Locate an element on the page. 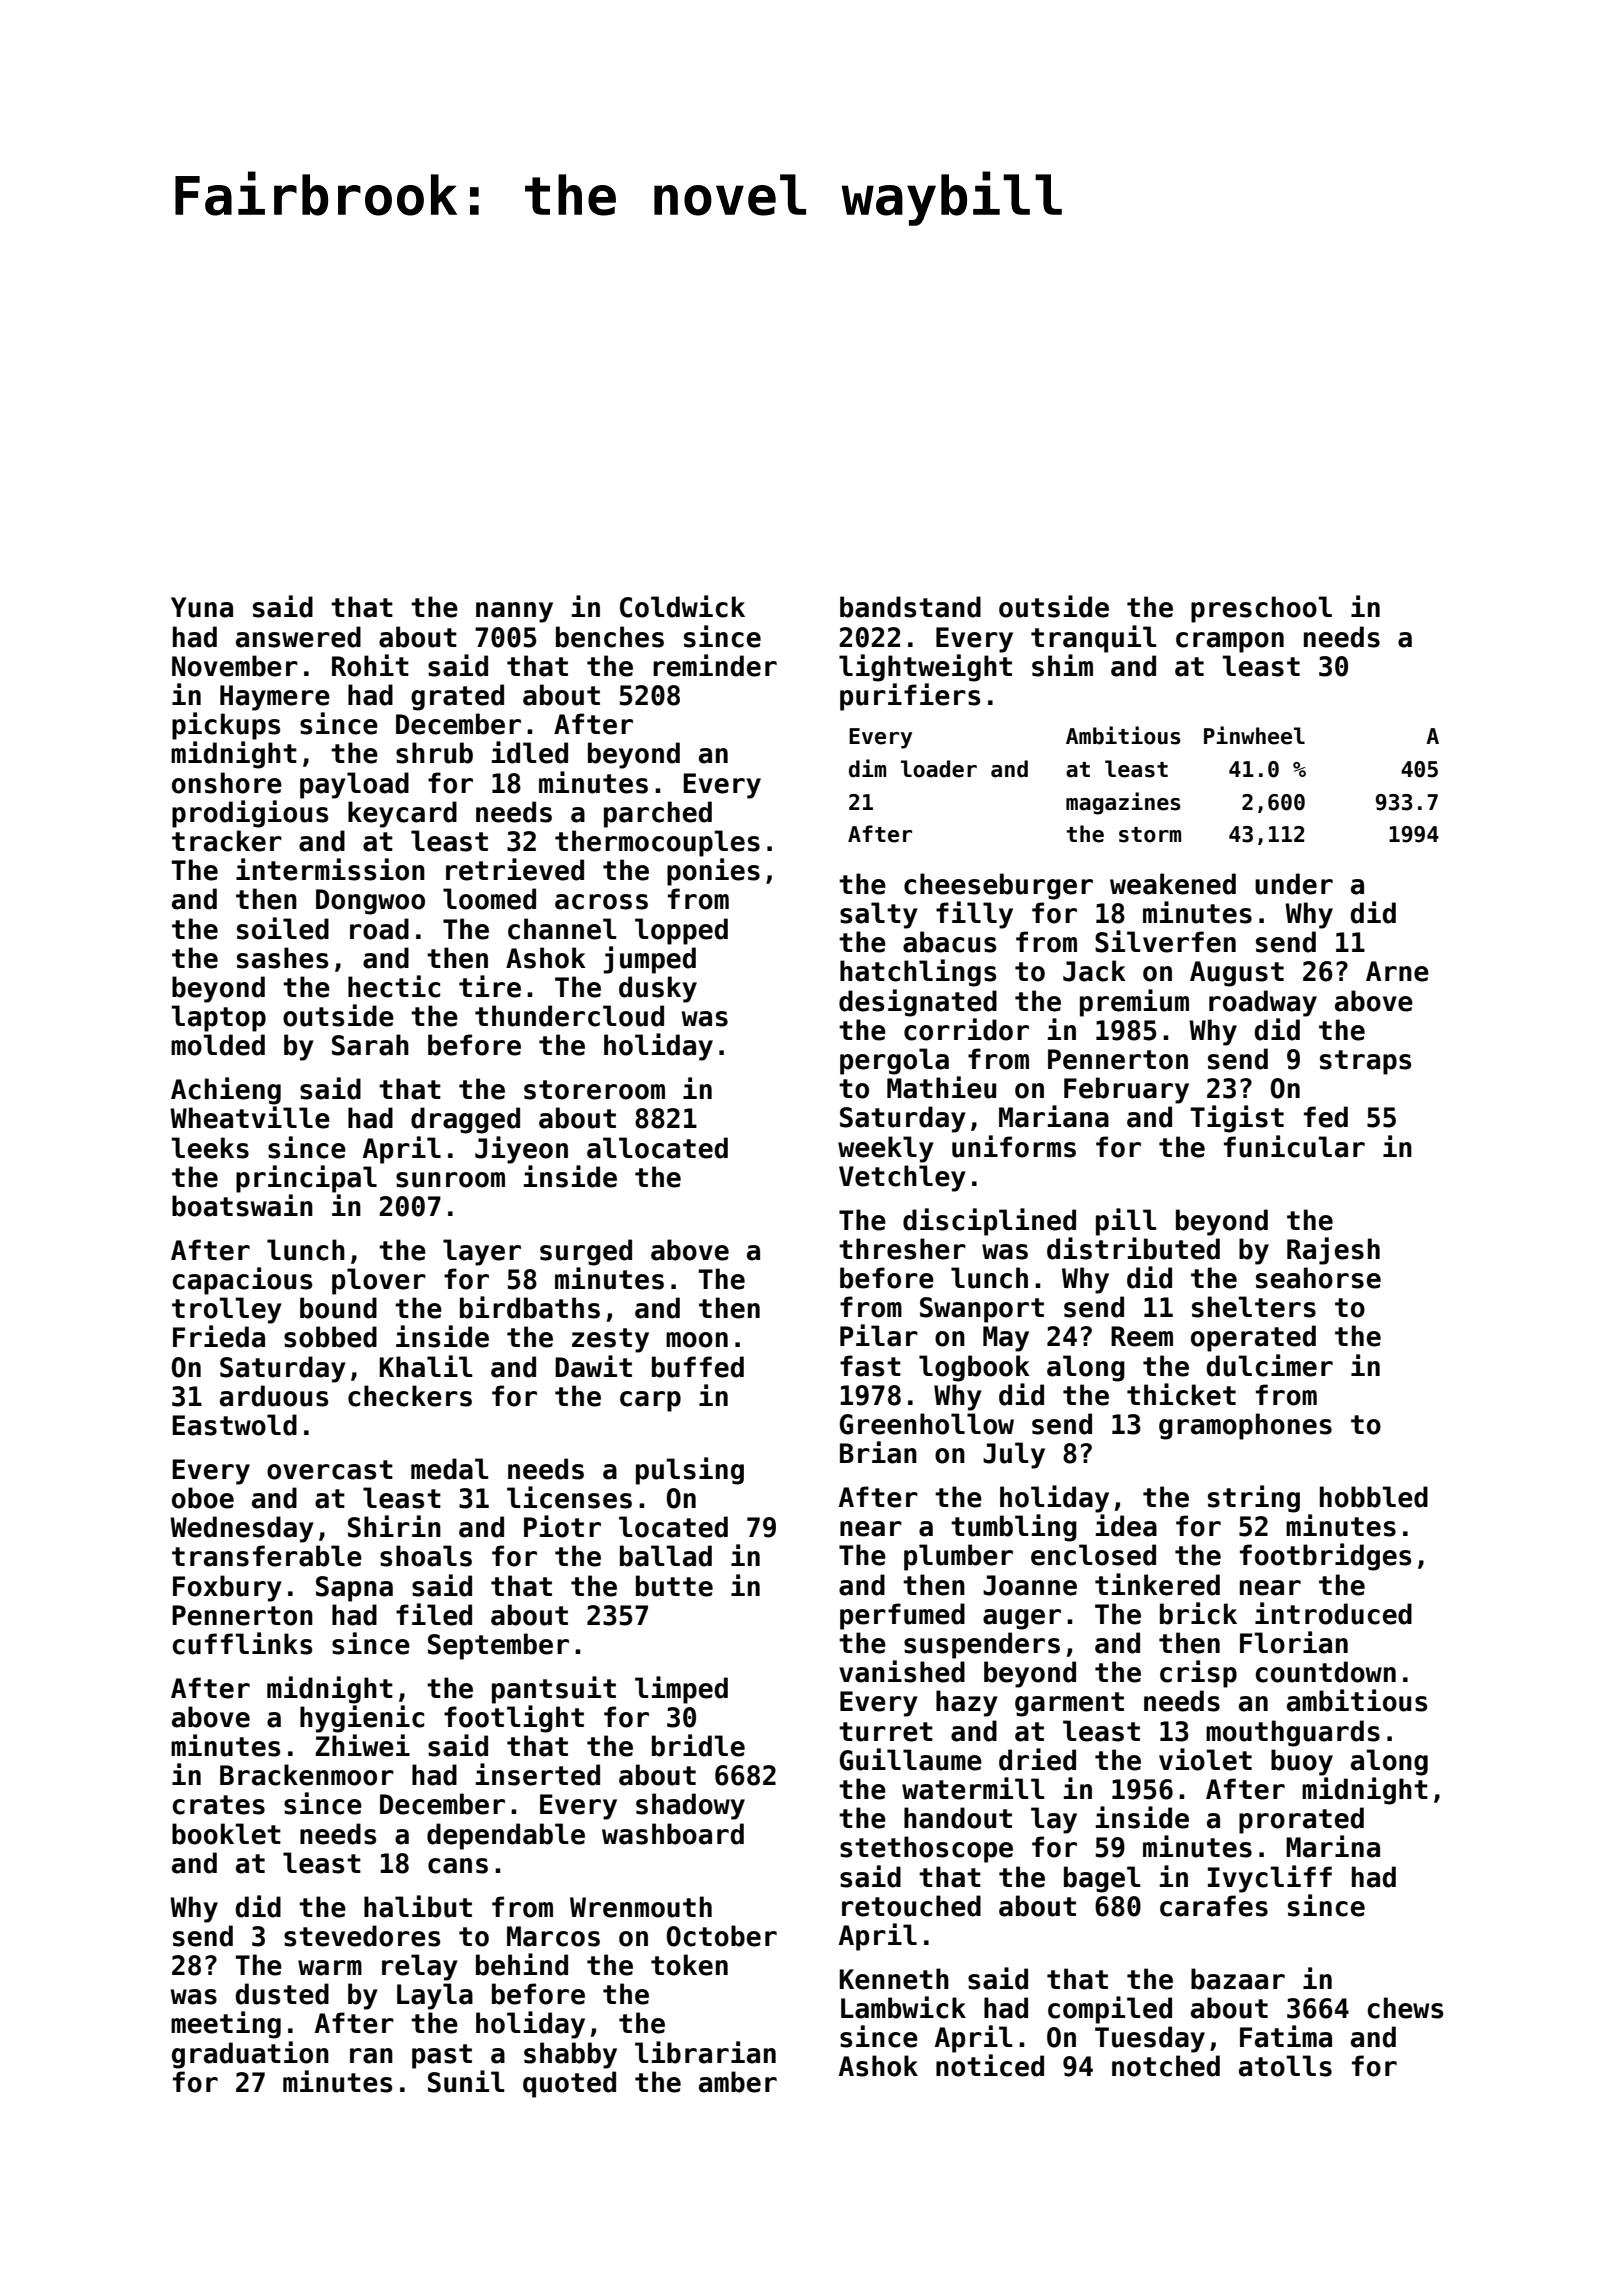 The image size is (1620, 2292). booklet is located at coordinates (226, 1834).
